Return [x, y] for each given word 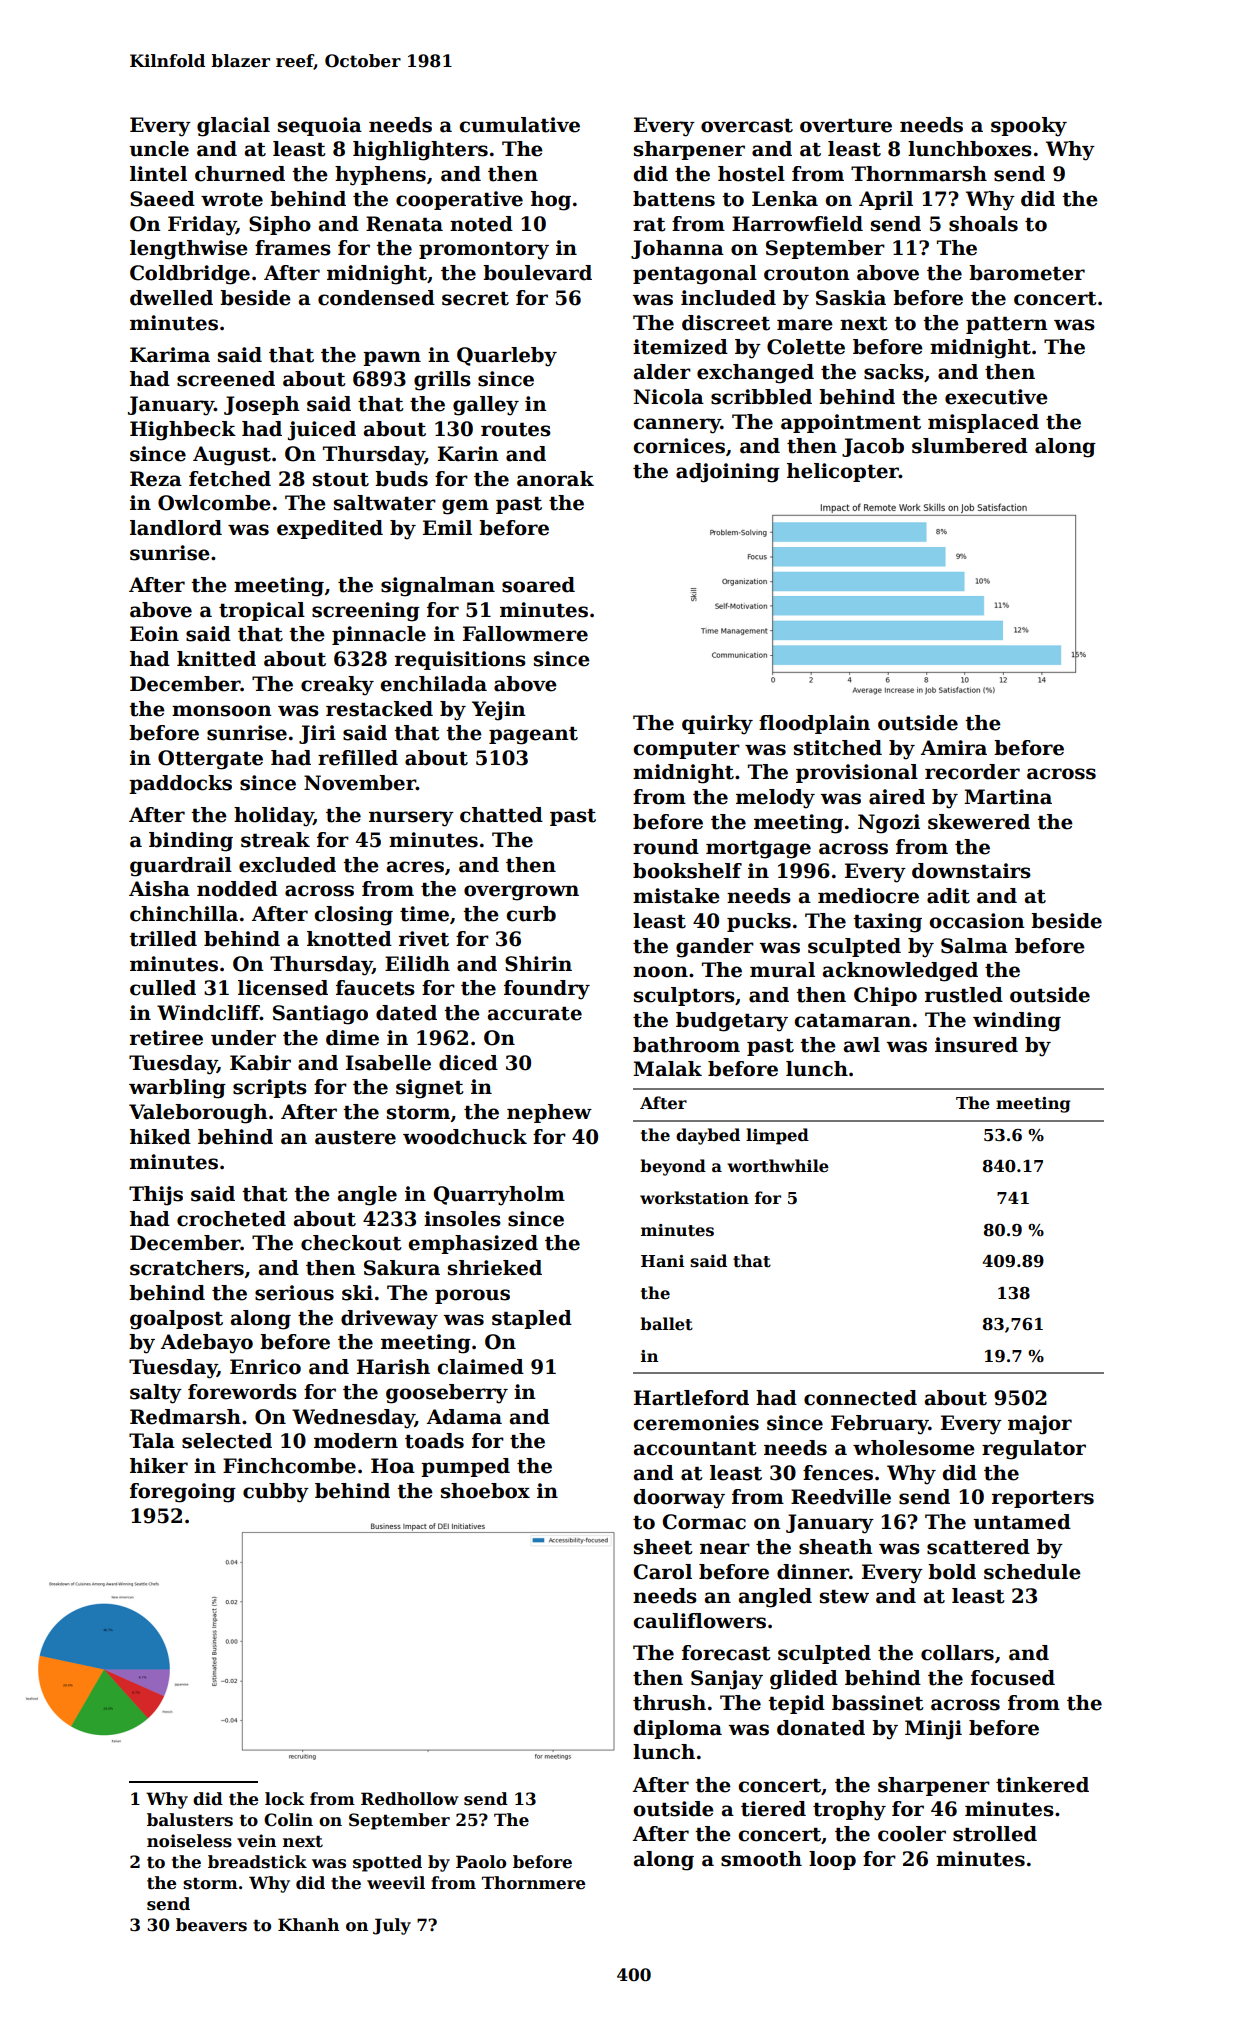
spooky [1029, 127]
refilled [358, 758]
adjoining [728, 473]
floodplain [814, 724]
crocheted [231, 1219]
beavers [211, 1925]
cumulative [519, 125]
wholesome [914, 1448]
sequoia [320, 126]
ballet [666, 1324]
